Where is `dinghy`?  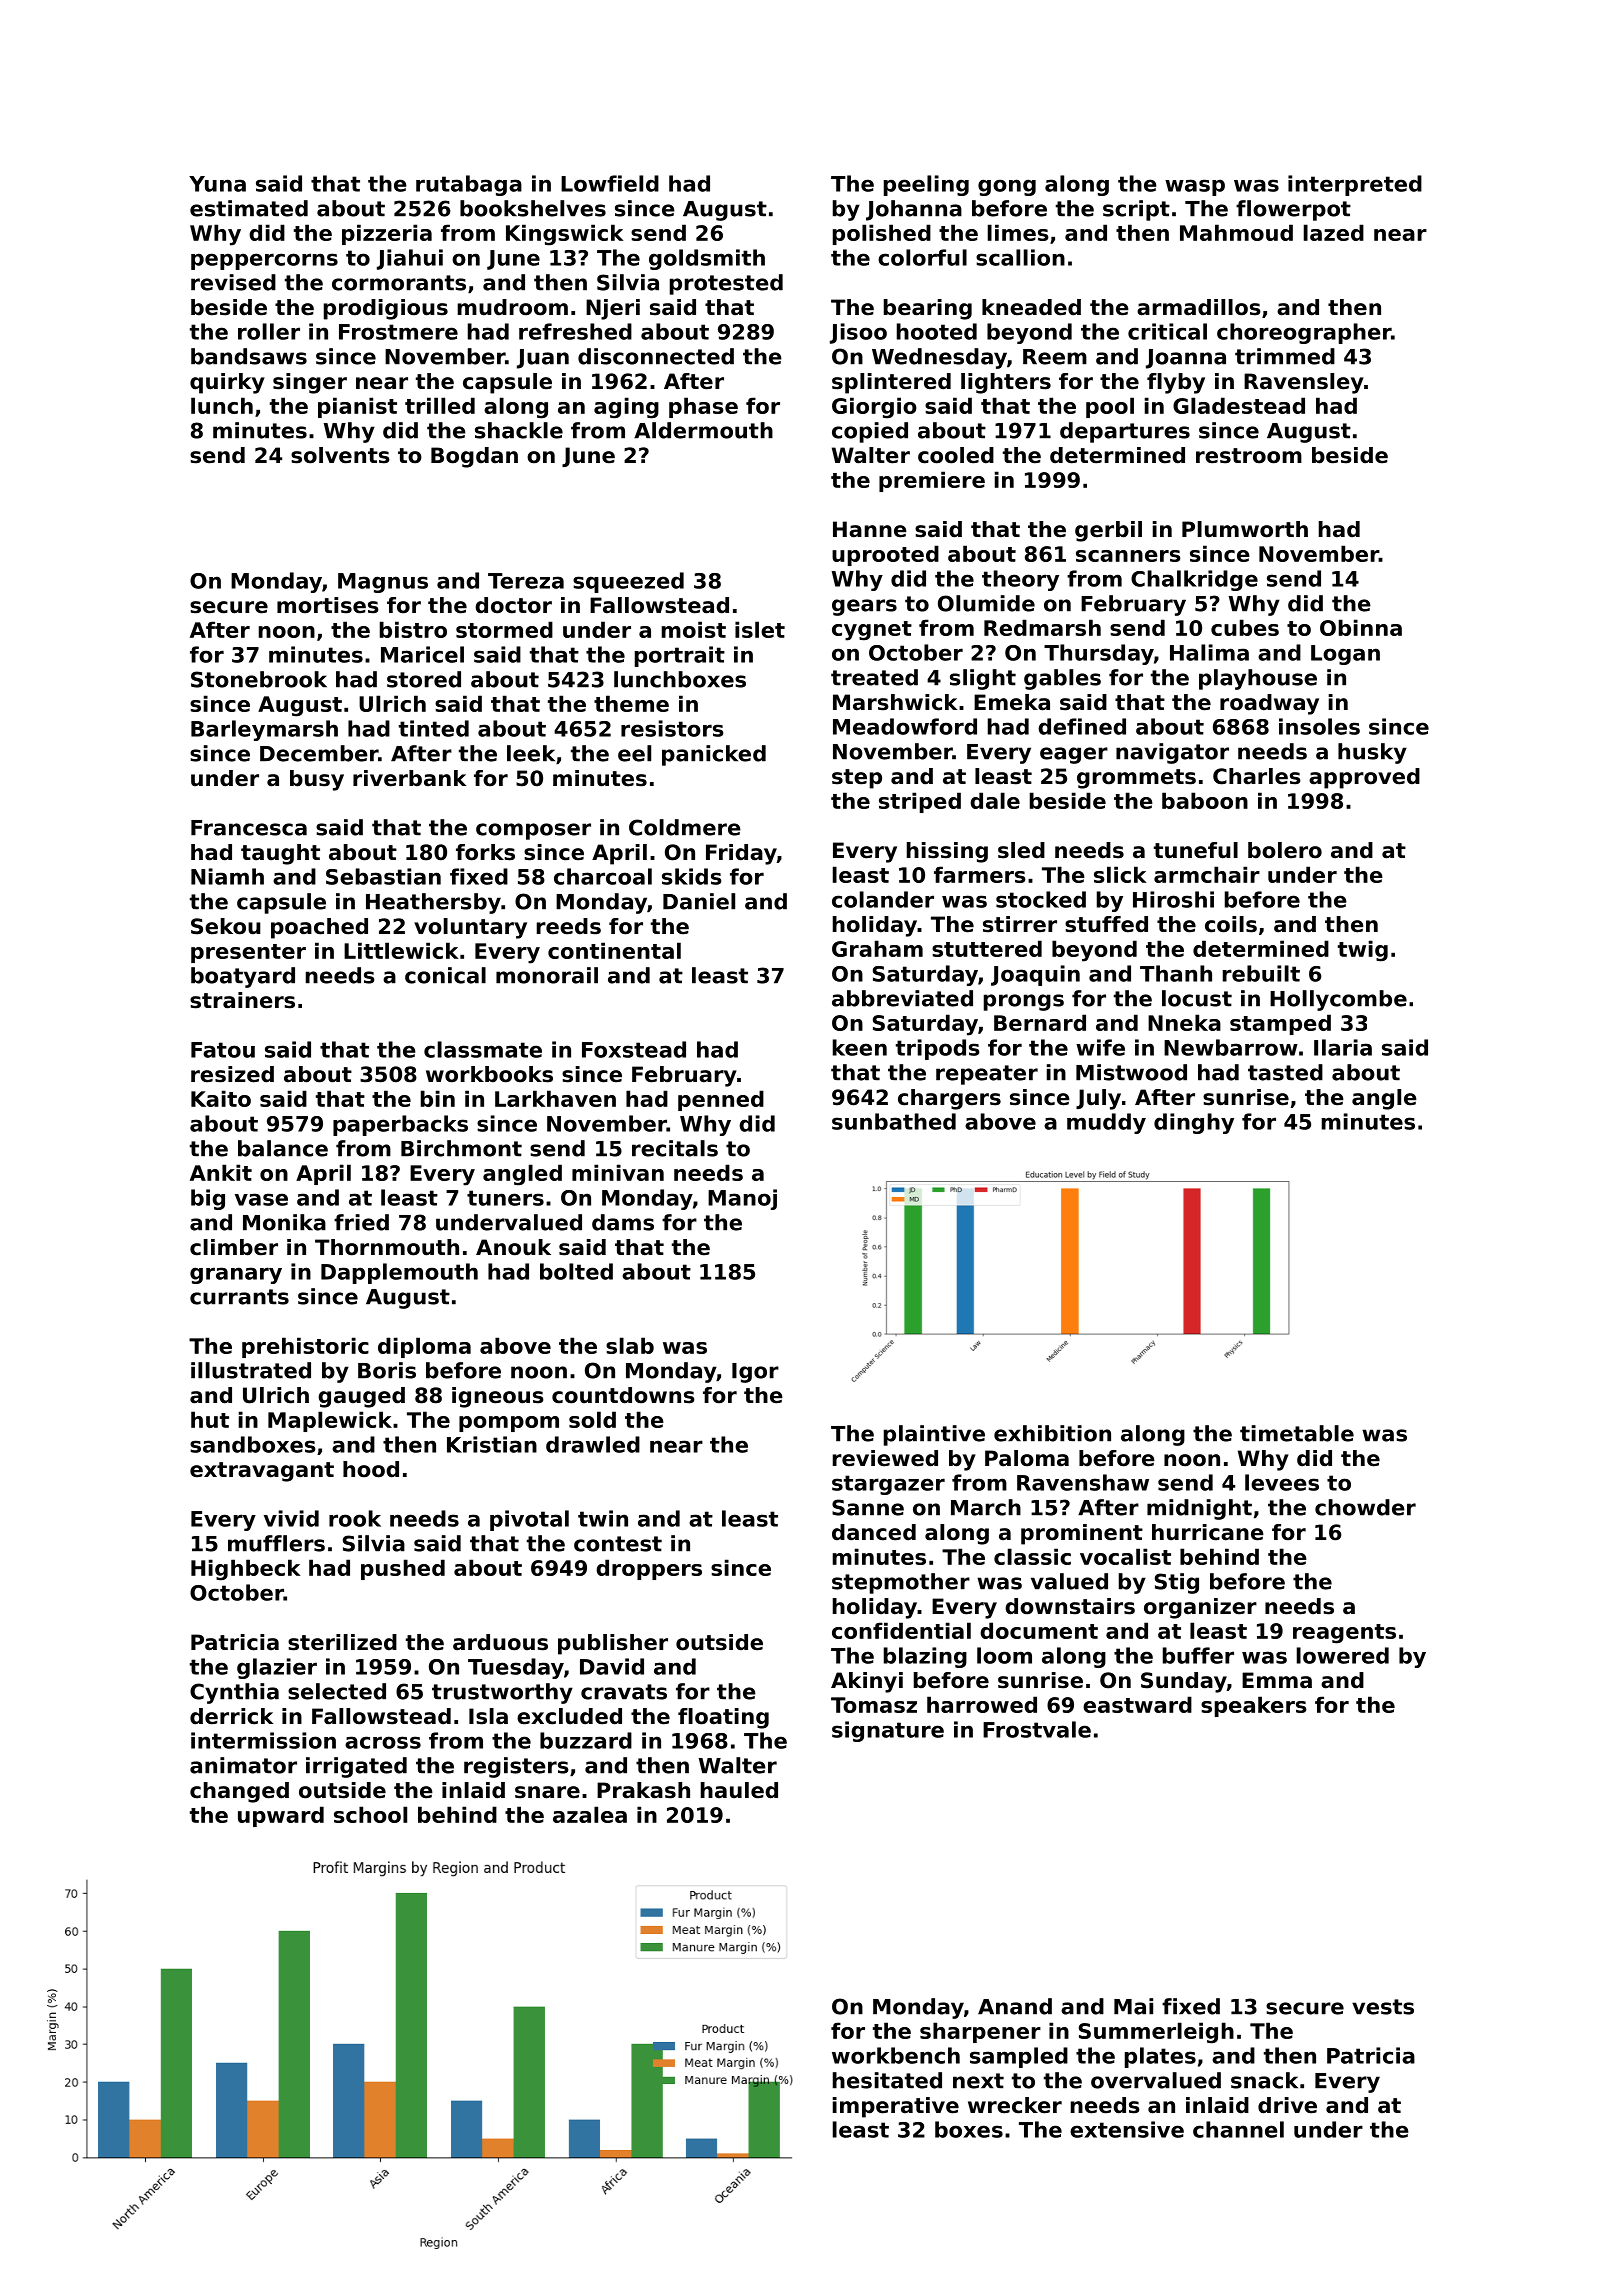 dinghy is located at coordinates (1194, 1123).
